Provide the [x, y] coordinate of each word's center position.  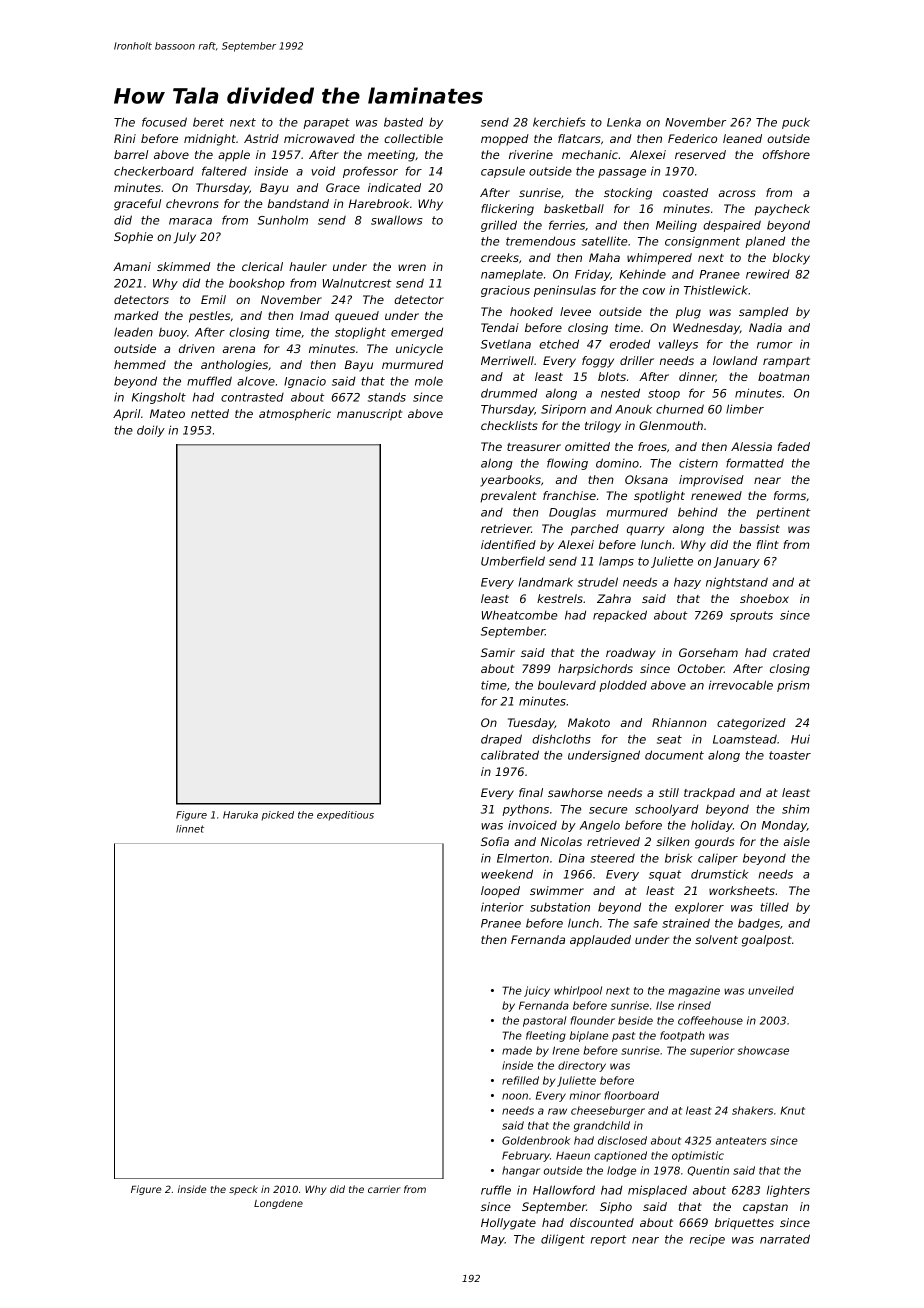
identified [508, 544]
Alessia [751, 446]
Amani [132, 266]
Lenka [624, 122]
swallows [397, 220]
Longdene [278, 1204]
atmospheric [295, 415]
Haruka [240, 815]
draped [501, 740]
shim [795, 809]
